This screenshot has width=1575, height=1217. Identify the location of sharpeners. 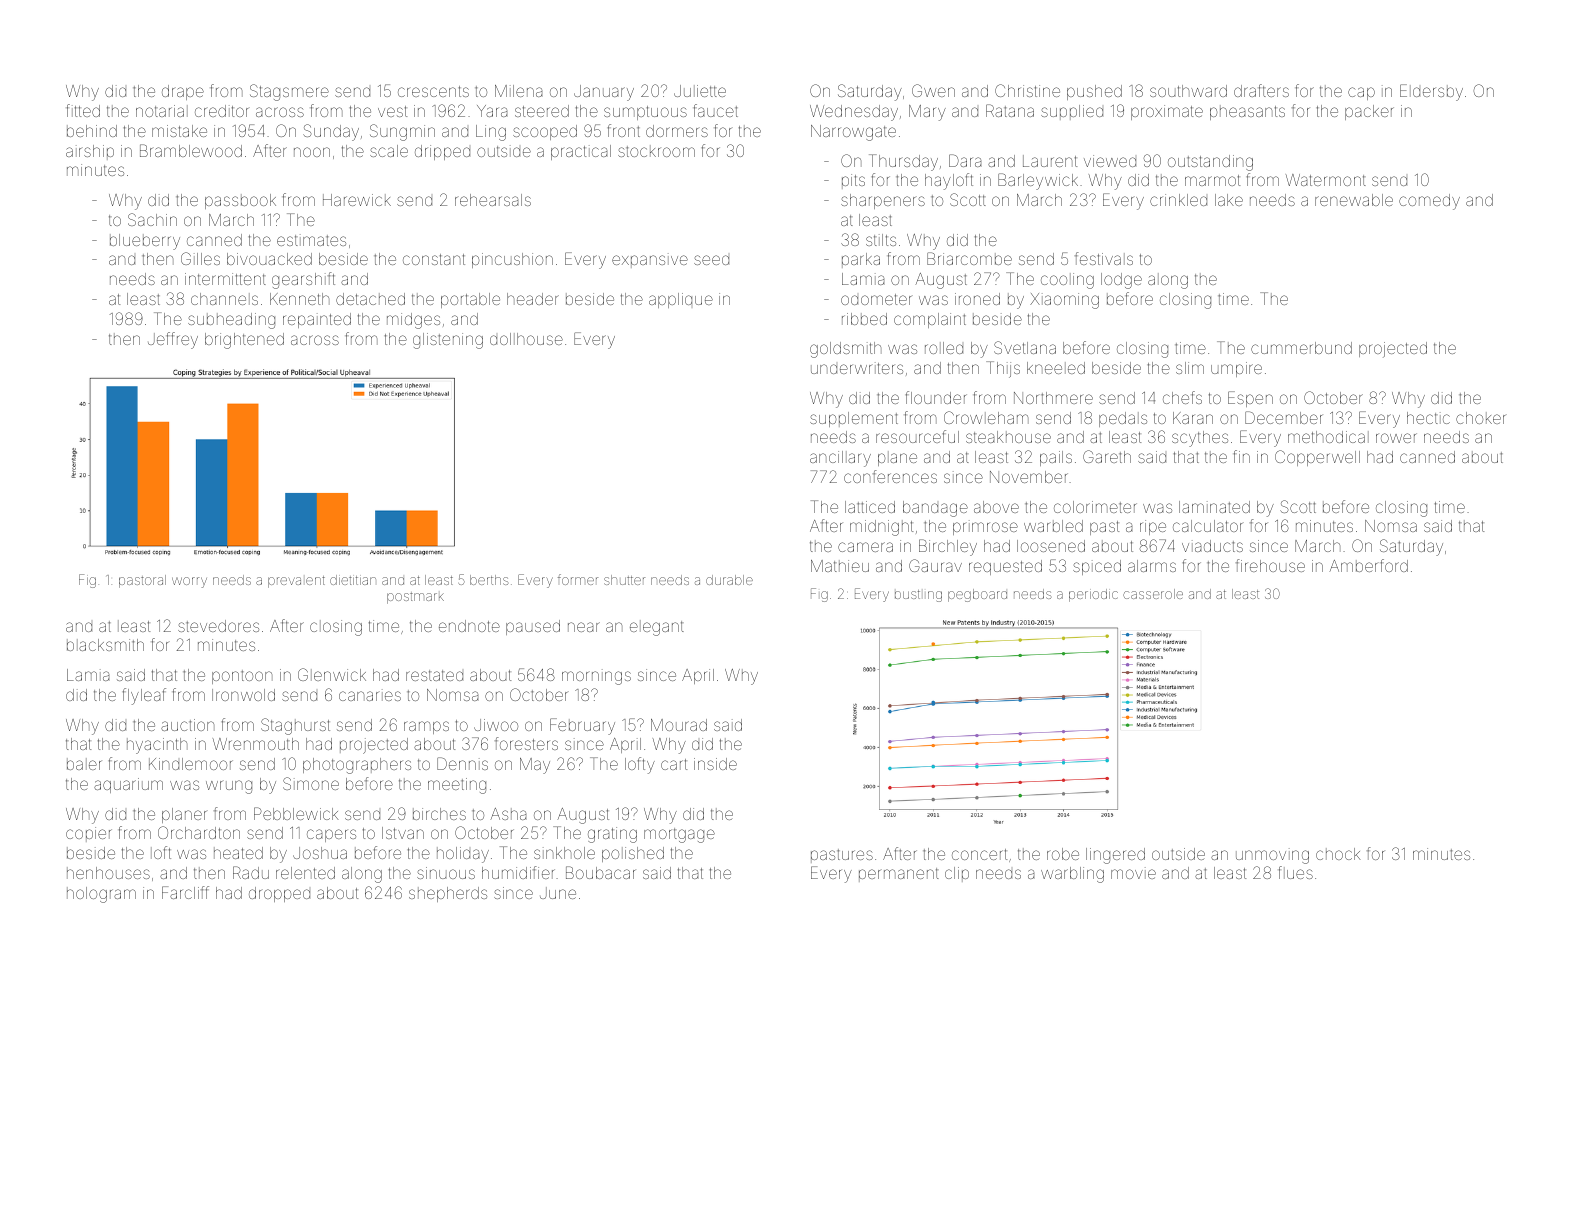
(883, 201).
